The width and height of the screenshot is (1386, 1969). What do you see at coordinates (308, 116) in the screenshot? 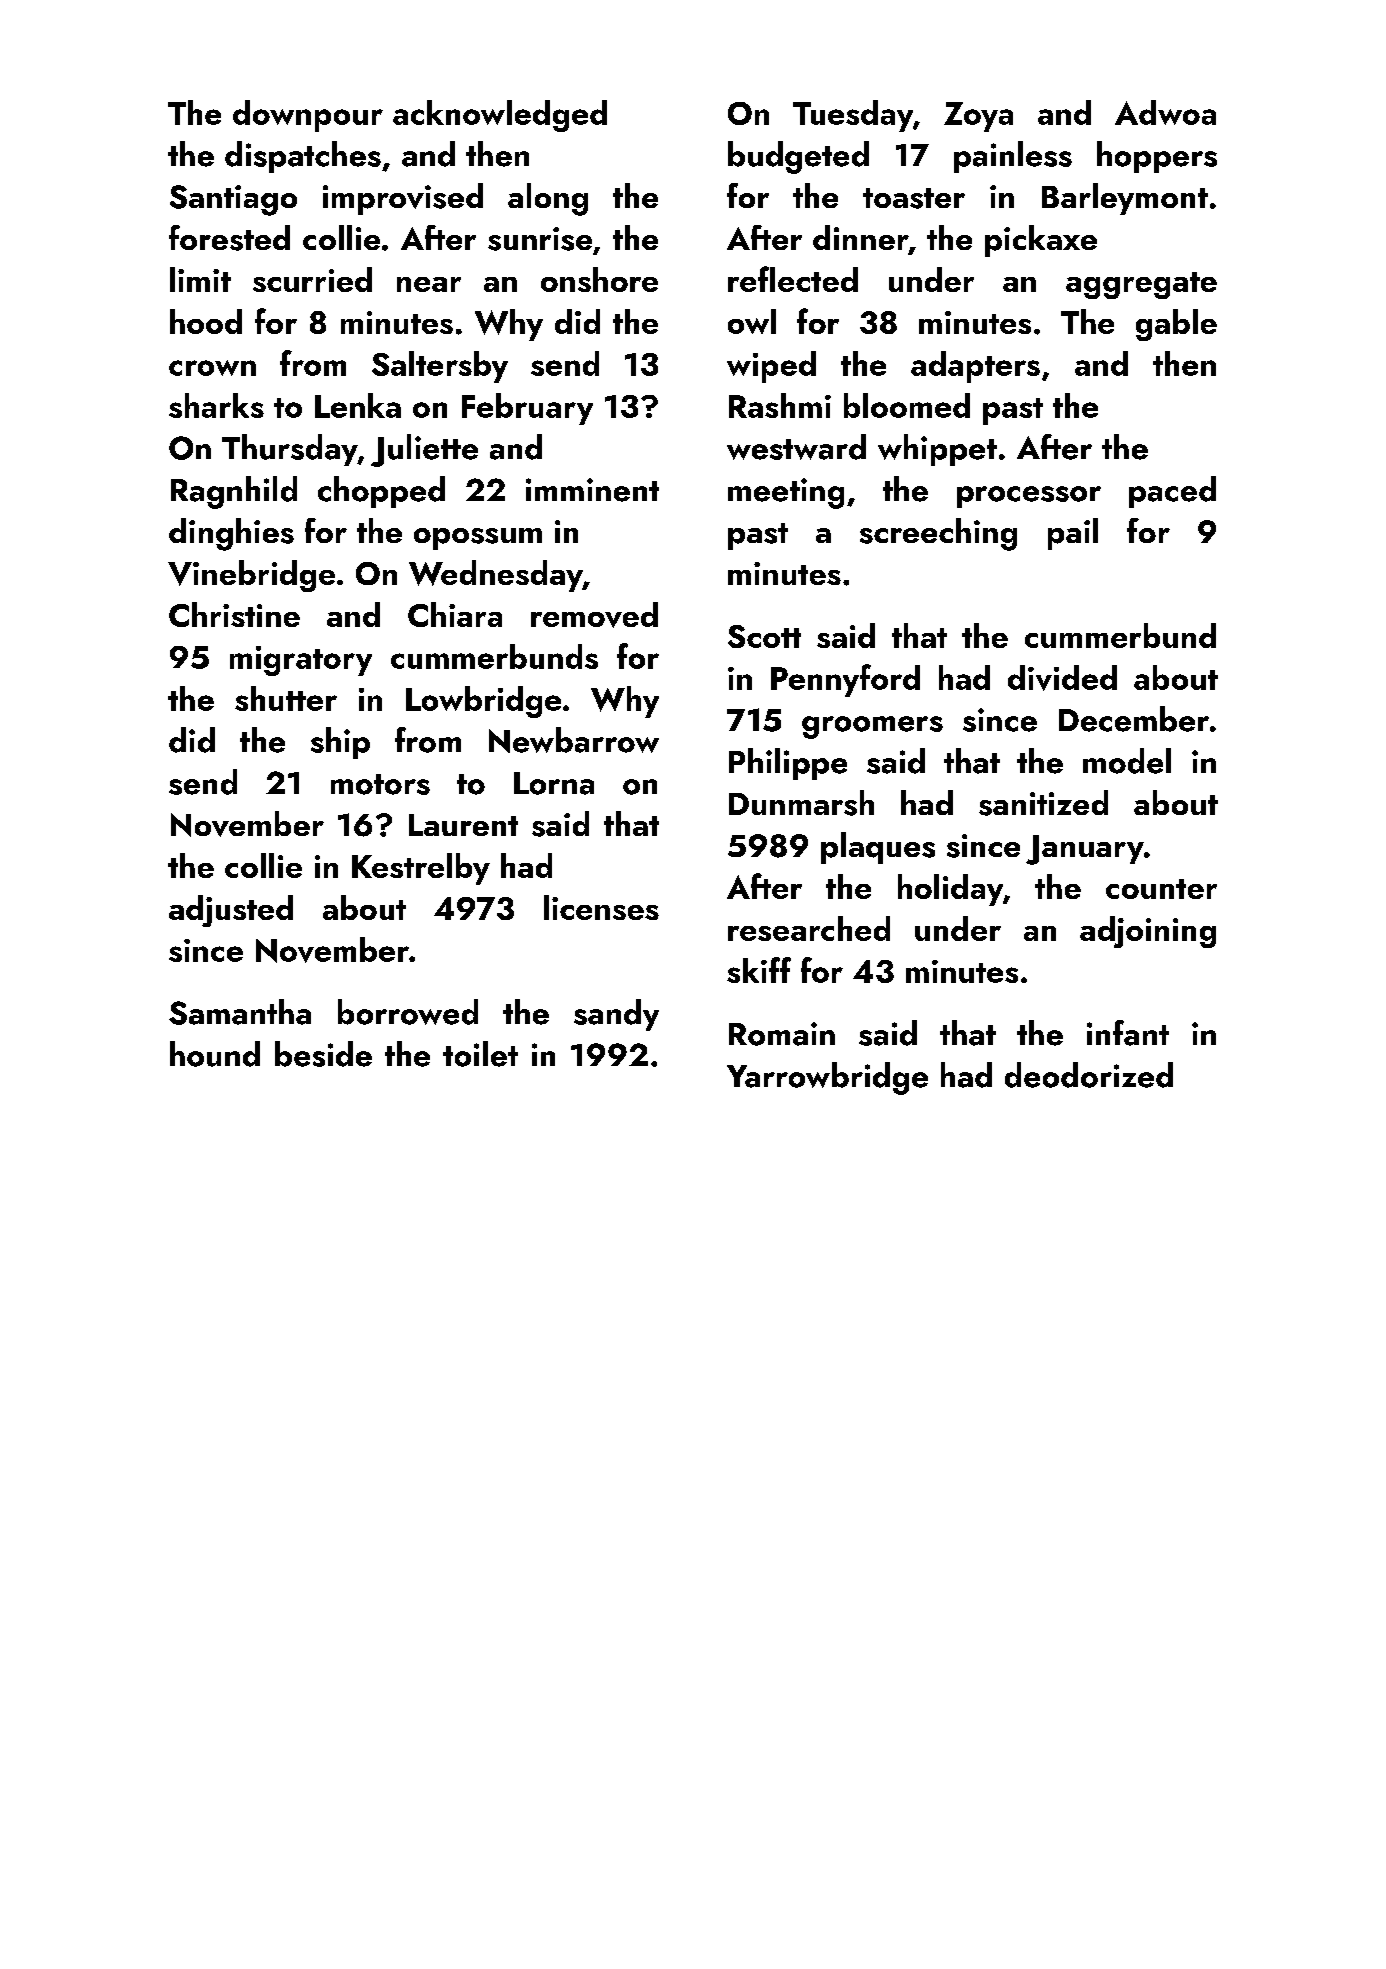
I see `downpour` at bounding box center [308, 116].
